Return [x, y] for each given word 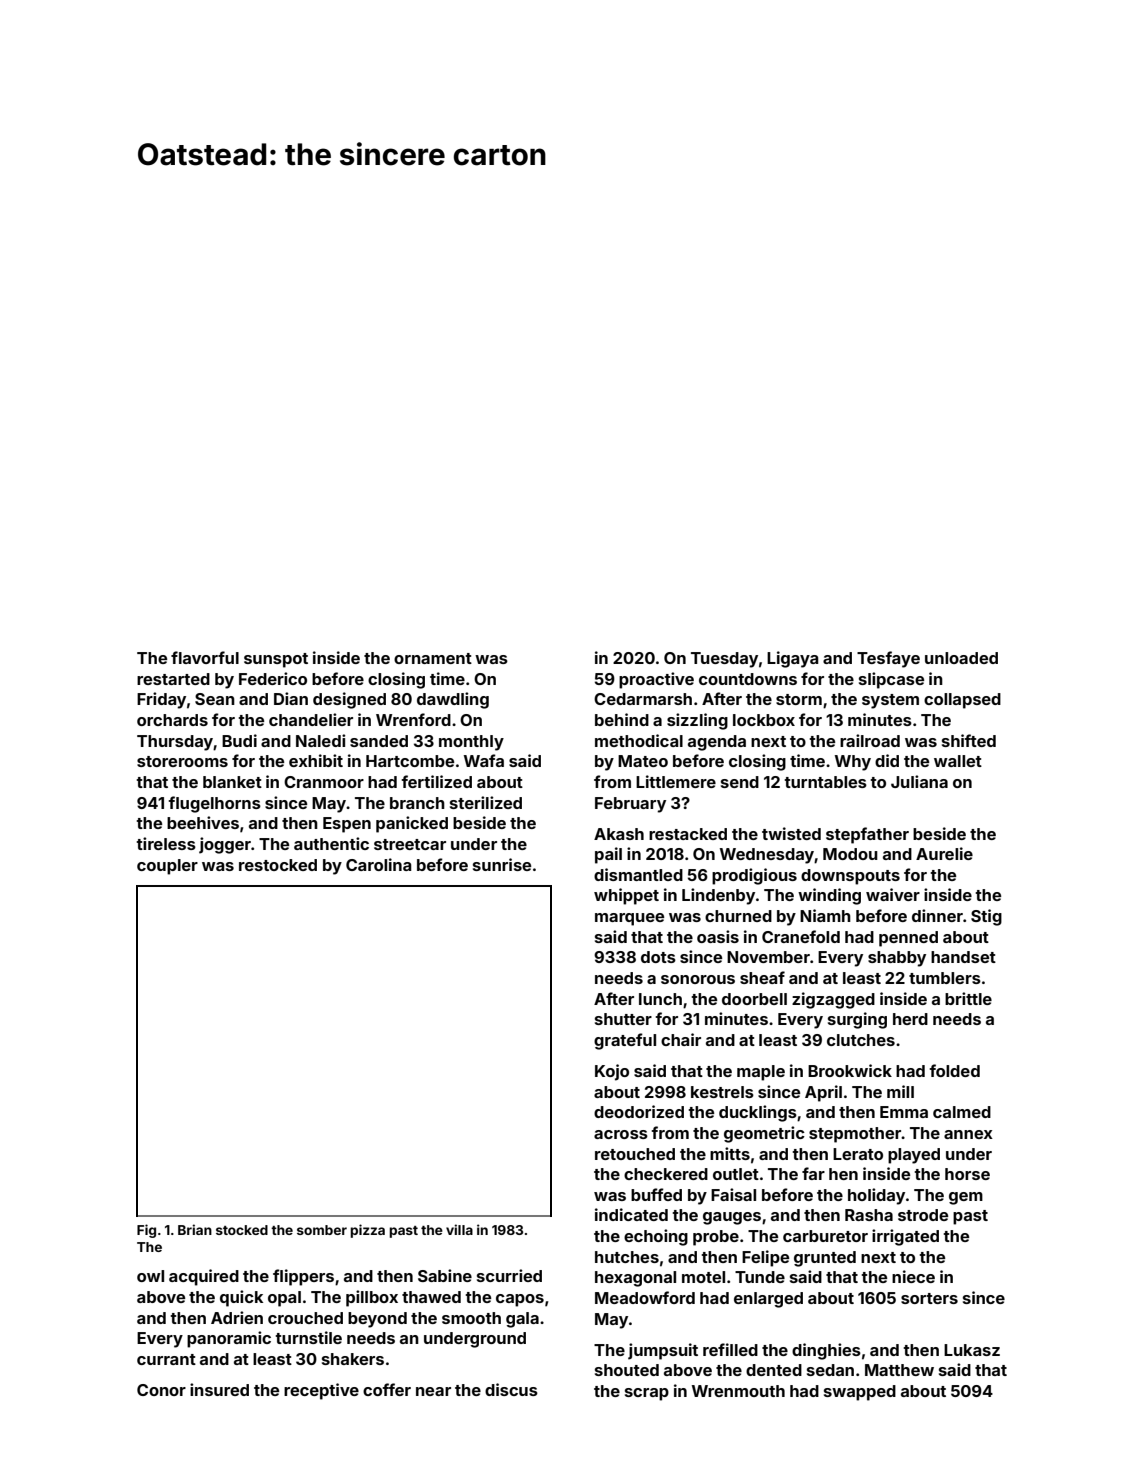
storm [799, 699]
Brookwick [850, 1070]
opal [284, 1299]
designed [349, 700]
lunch [660, 999]
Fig [146, 1231]
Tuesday [724, 660]
